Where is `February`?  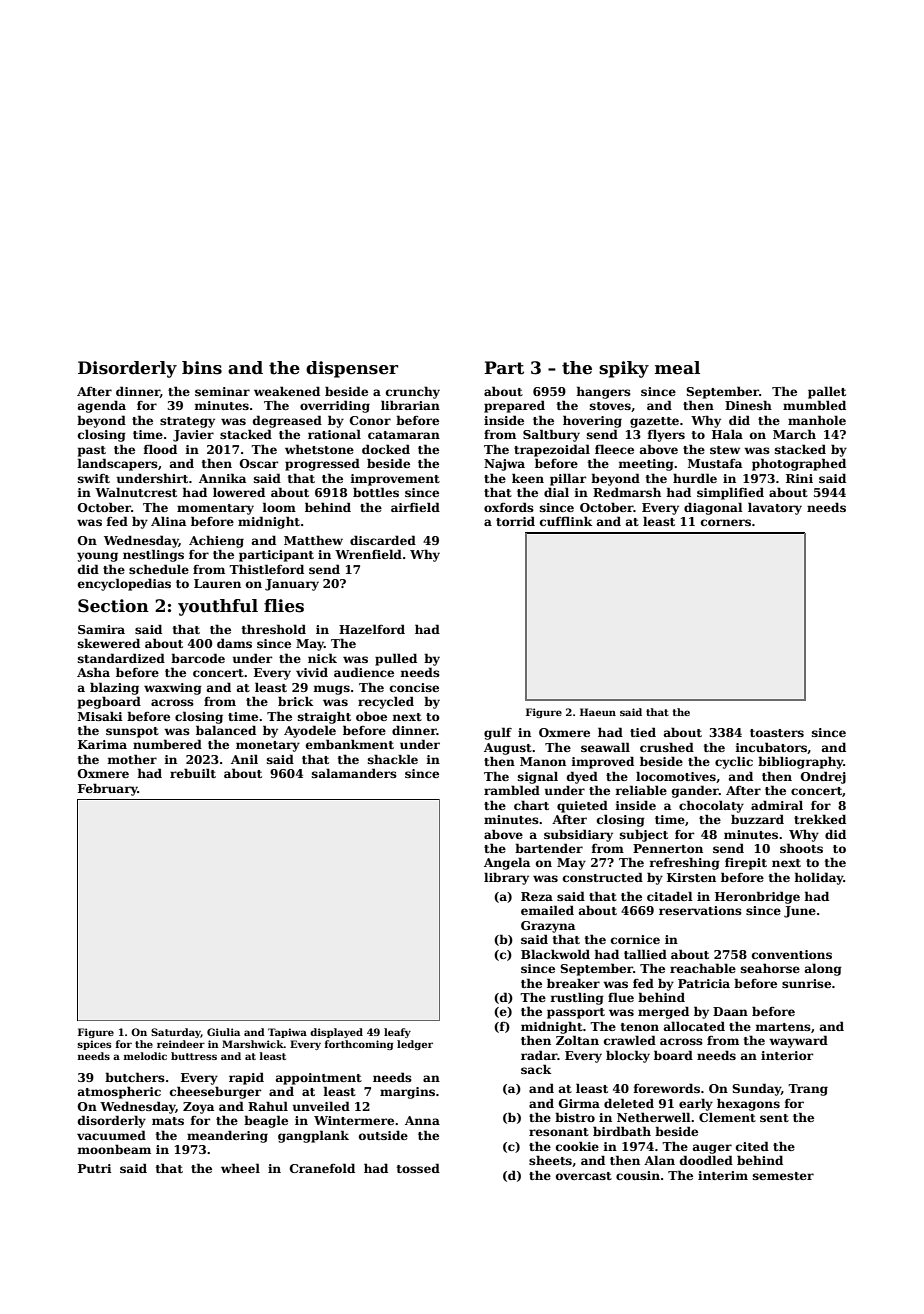
February is located at coordinates (108, 789).
